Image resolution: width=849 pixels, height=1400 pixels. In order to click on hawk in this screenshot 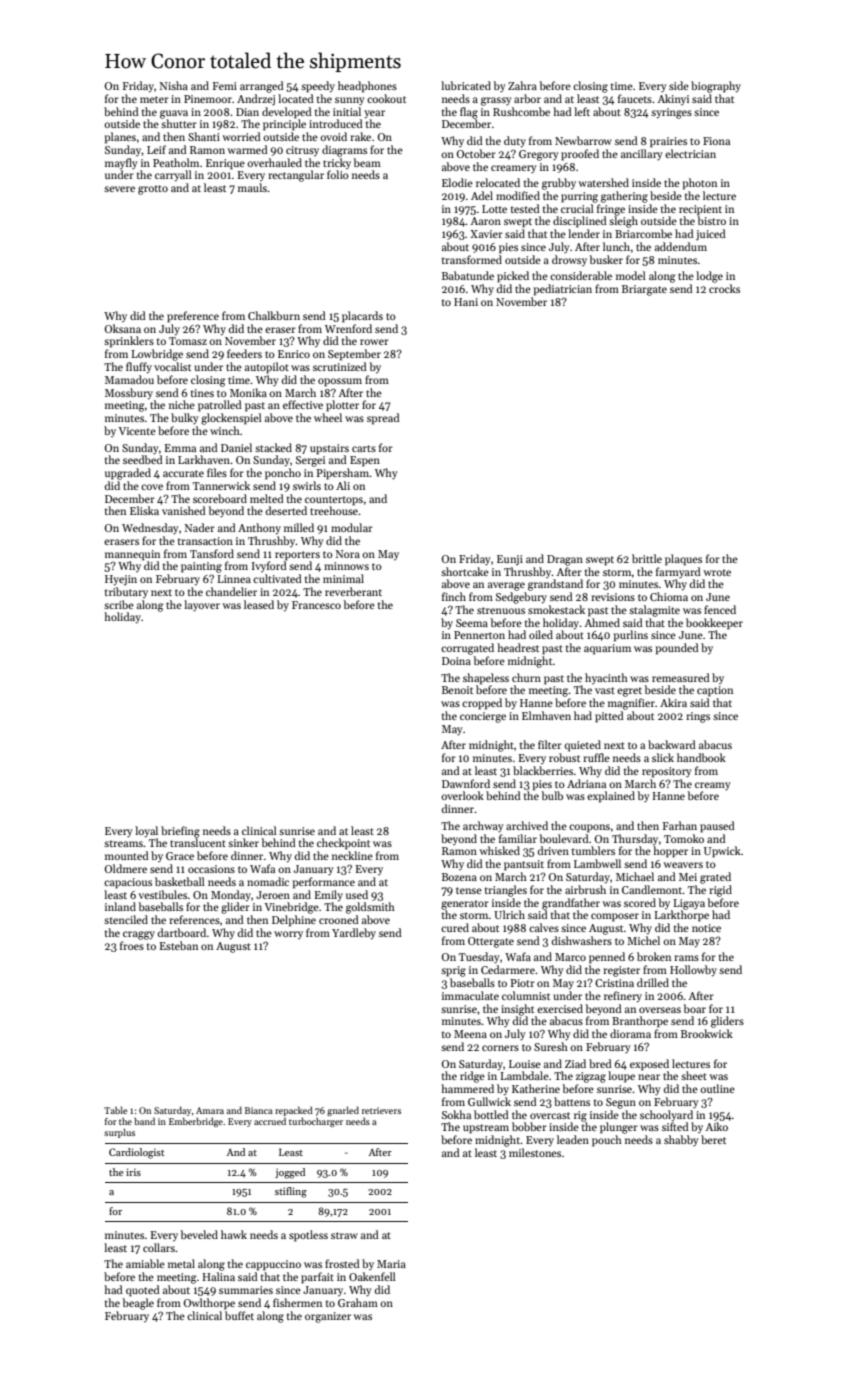, I will do `click(234, 1234)`.
